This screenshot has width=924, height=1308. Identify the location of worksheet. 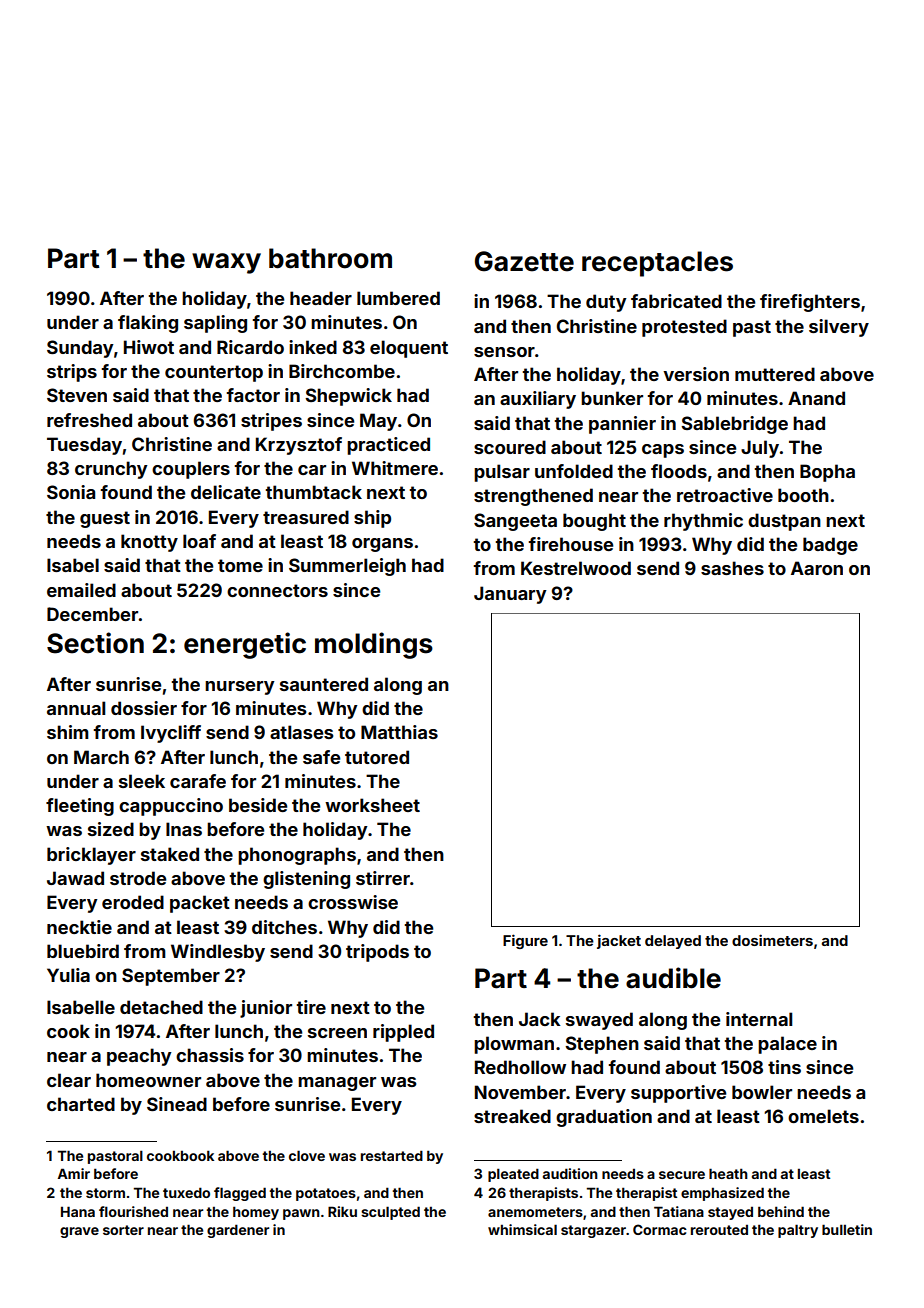
(372, 805).
